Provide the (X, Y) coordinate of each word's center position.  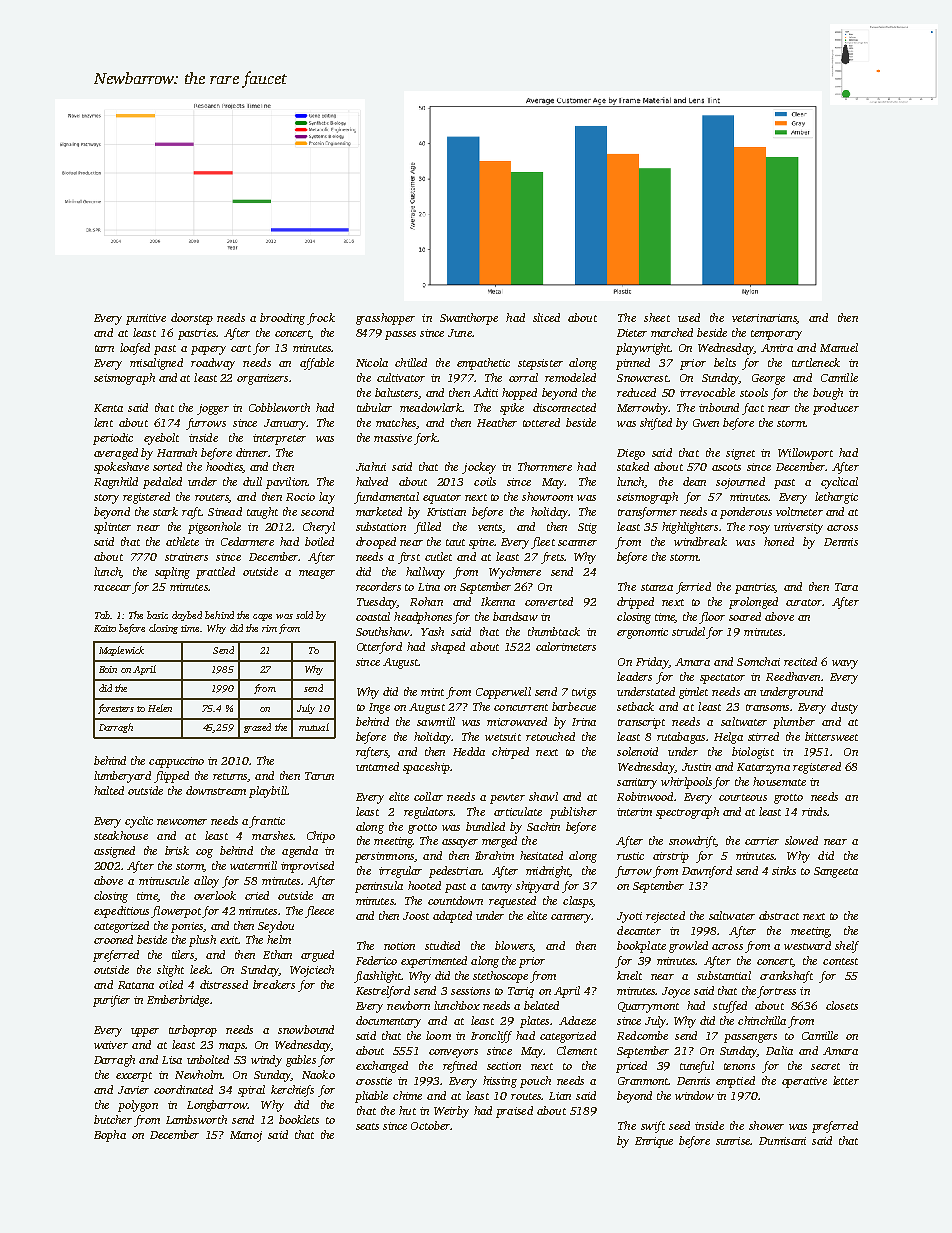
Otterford (379, 648)
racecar (112, 588)
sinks (784, 870)
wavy (845, 664)
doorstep (192, 319)
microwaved (517, 721)
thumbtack (554, 631)
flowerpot (176, 912)
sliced (546, 317)
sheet (657, 317)
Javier (133, 1090)
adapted (452, 917)
